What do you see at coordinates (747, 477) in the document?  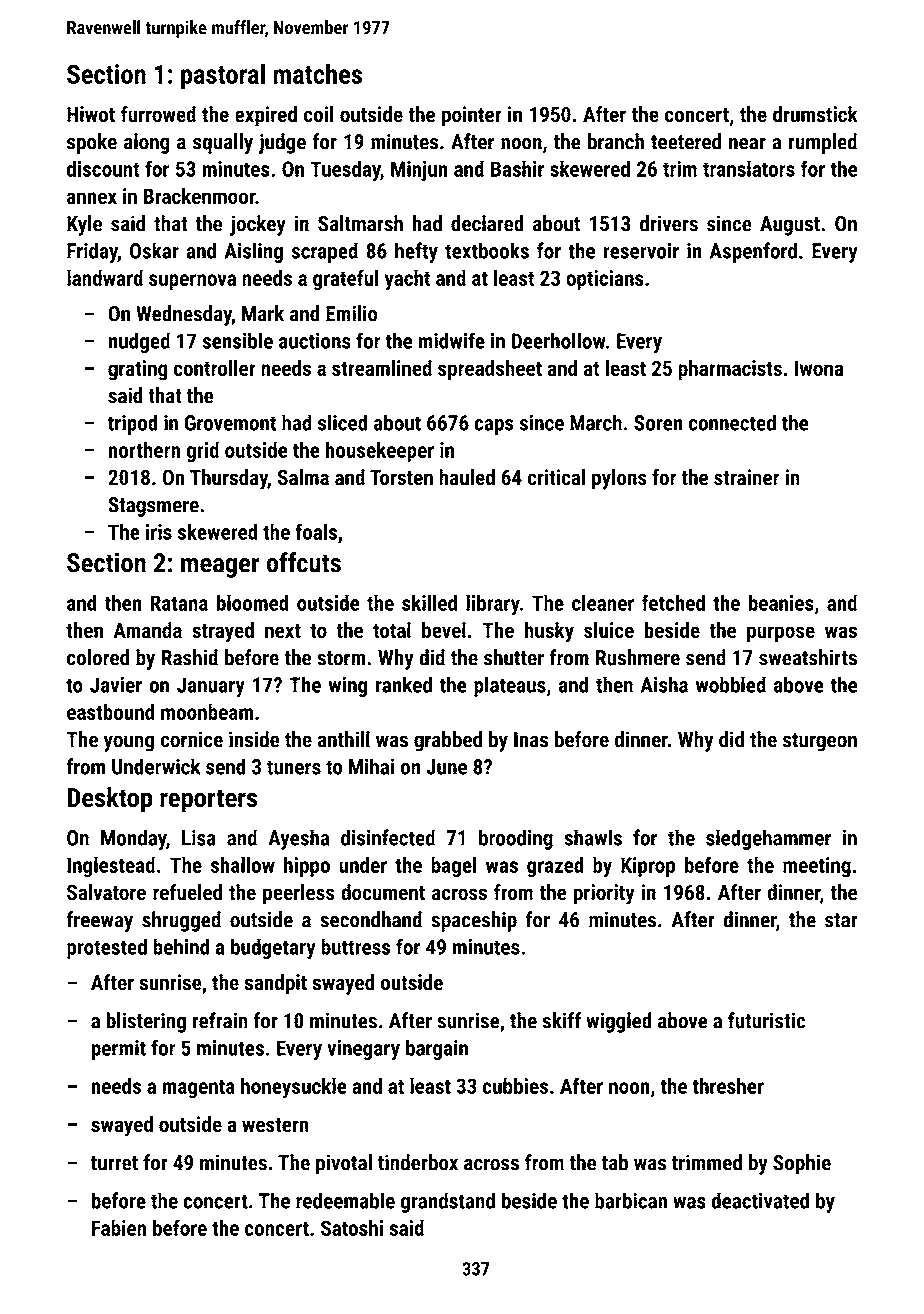 I see `strainer` at bounding box center [747, 477].
